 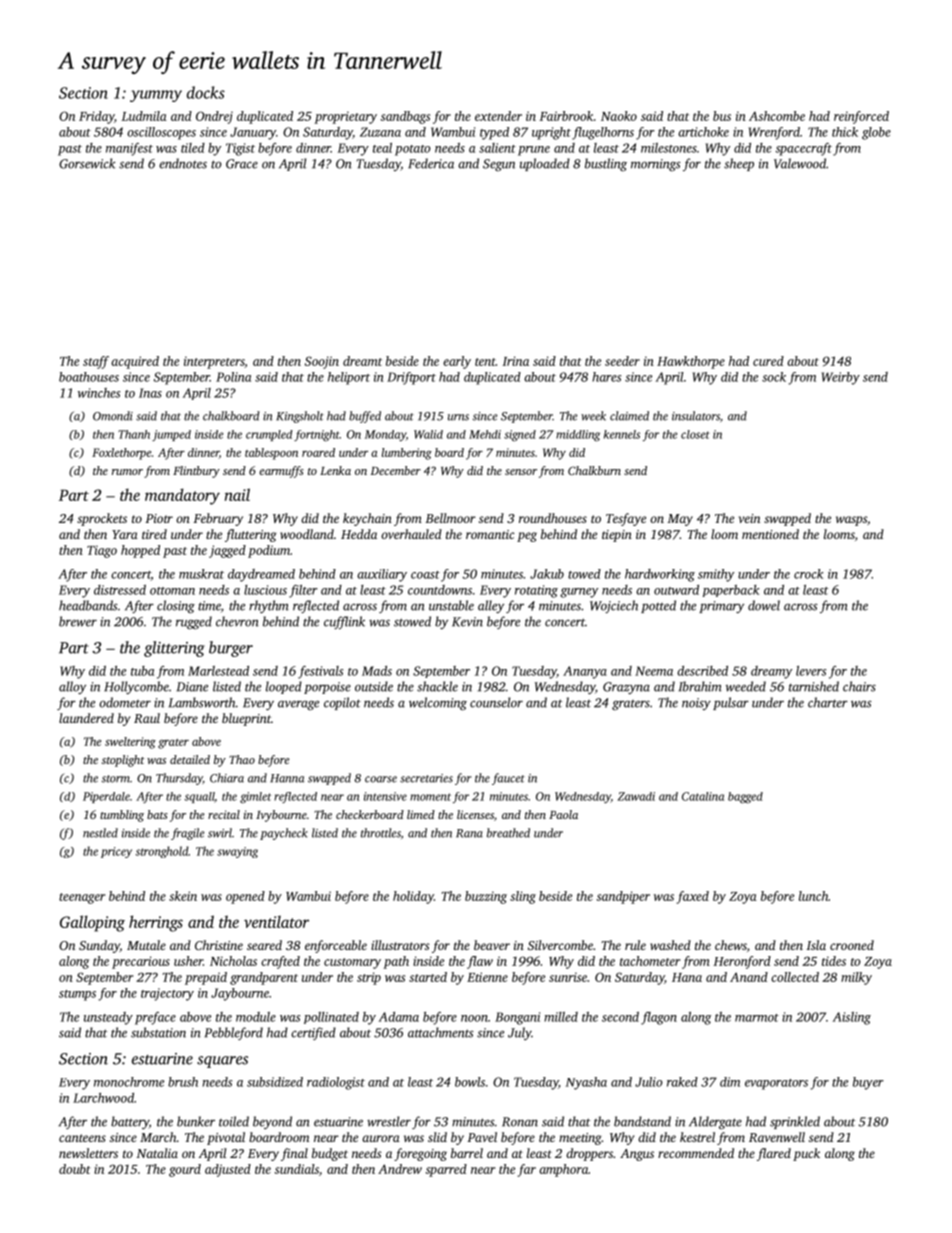 What do you see at coordinates (676, 590) in the screenshot?
I see `outward` at bounding box center [676, 590].
